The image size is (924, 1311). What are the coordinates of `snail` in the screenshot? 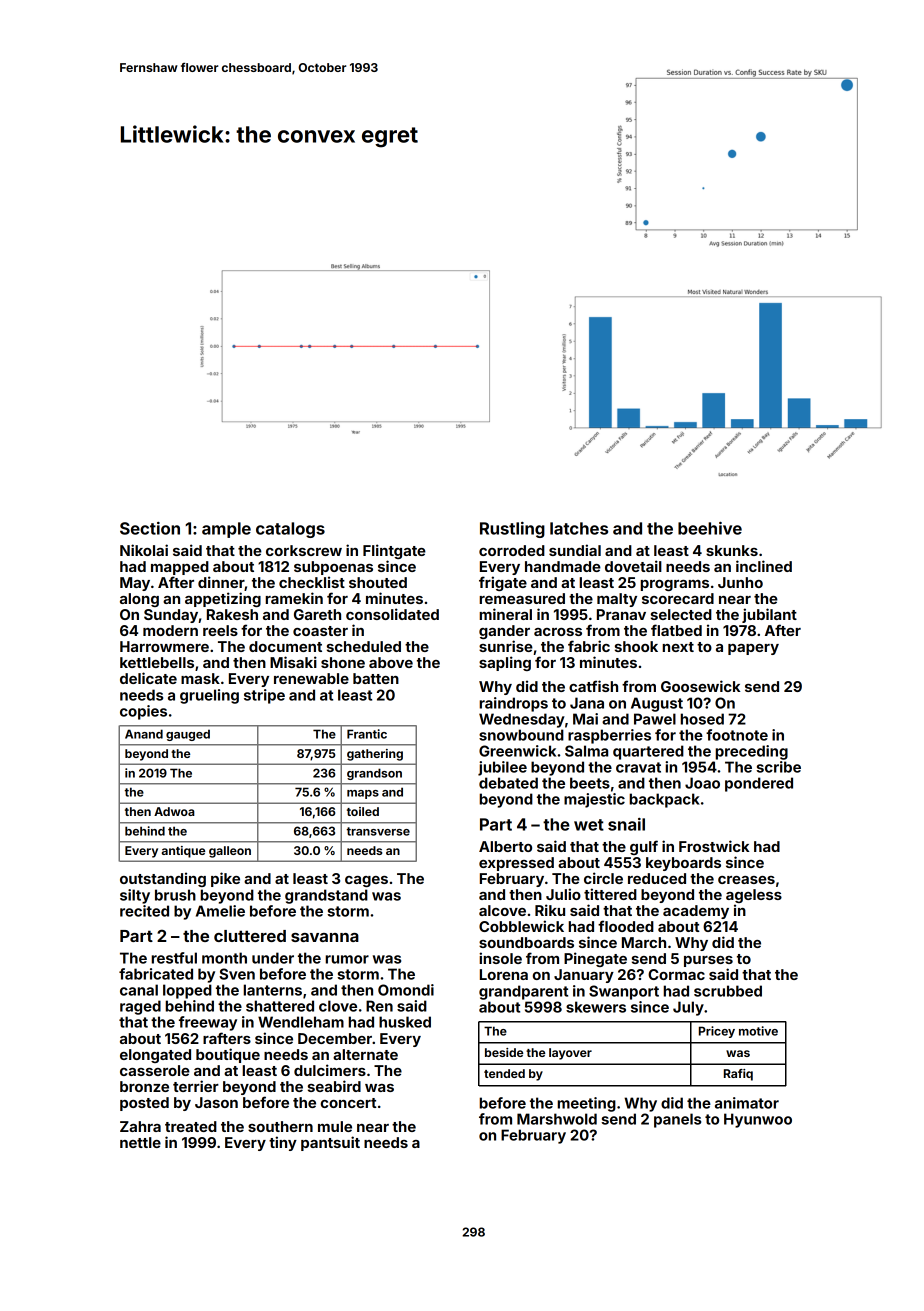 It's located at (626, 824).
